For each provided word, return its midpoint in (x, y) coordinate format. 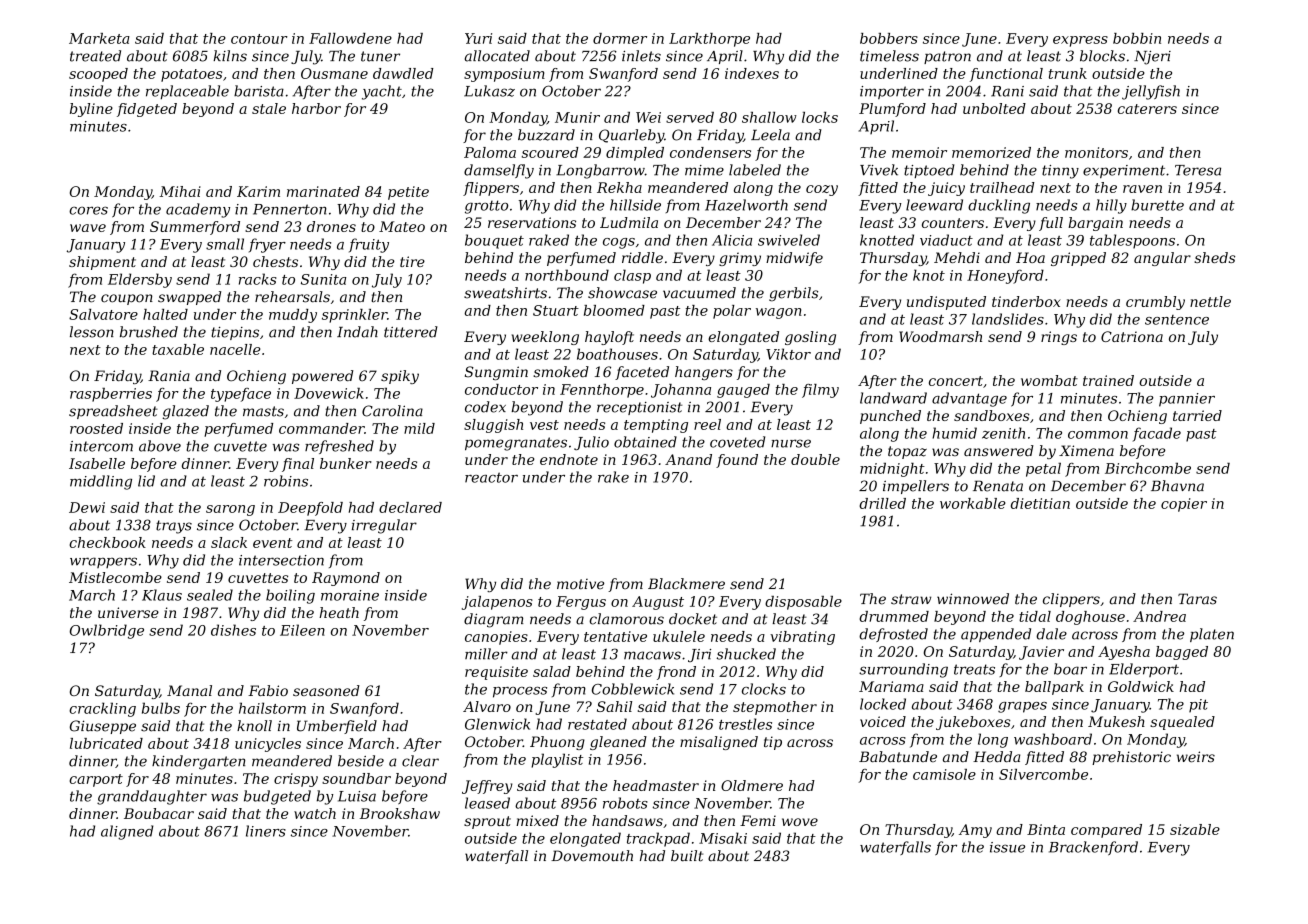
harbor (316, 108)
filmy (820, 391)
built (687, 856)
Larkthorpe (709, 40)
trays (174, 527)
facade (1157, 434)
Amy (975, 831)
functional (1006, 75)
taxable (178, 349)
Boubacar (159, 813)
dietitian (1040, 503)
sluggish (493, 426)
